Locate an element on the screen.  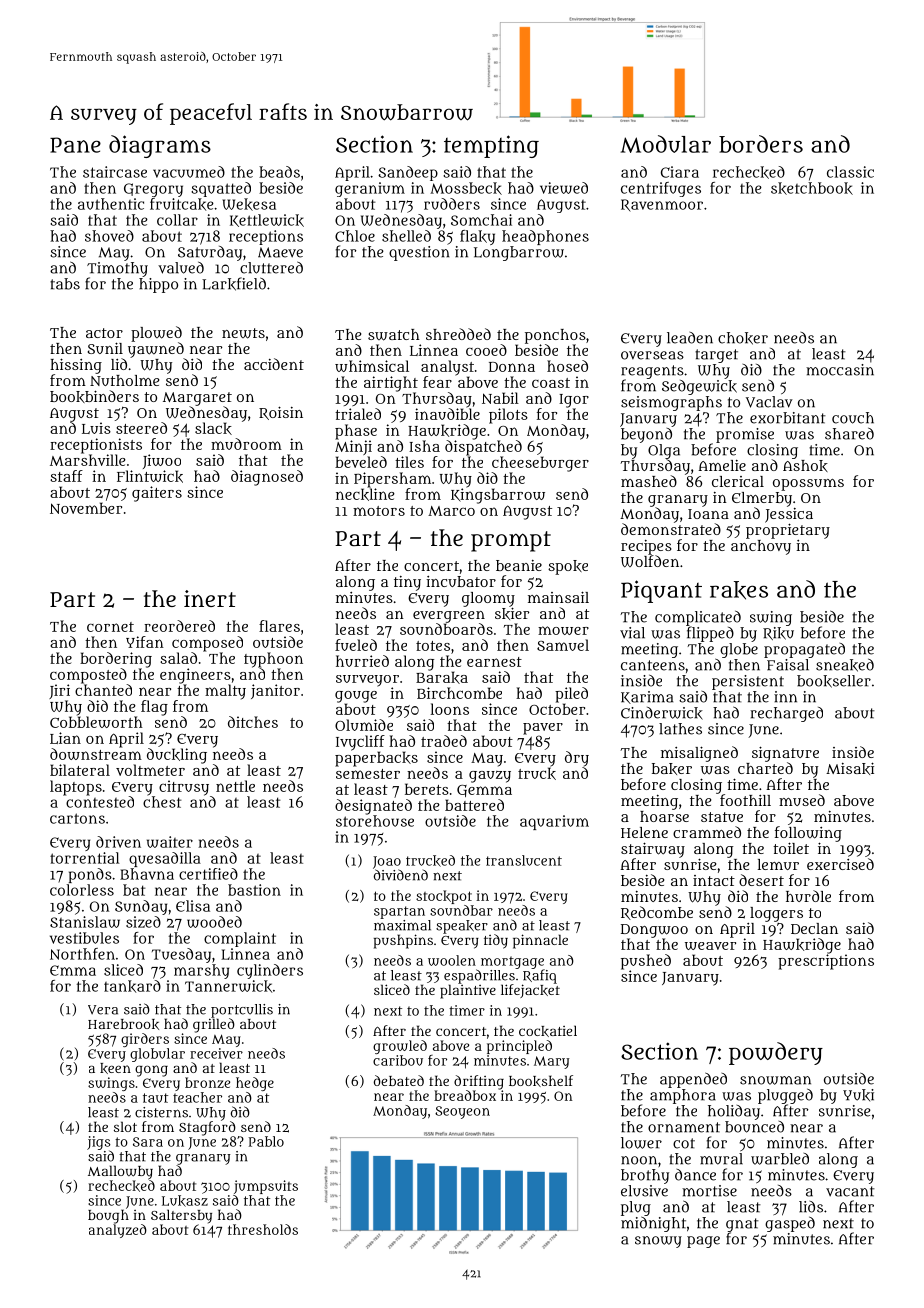
proprietary is located at coordinates (788, 531).
